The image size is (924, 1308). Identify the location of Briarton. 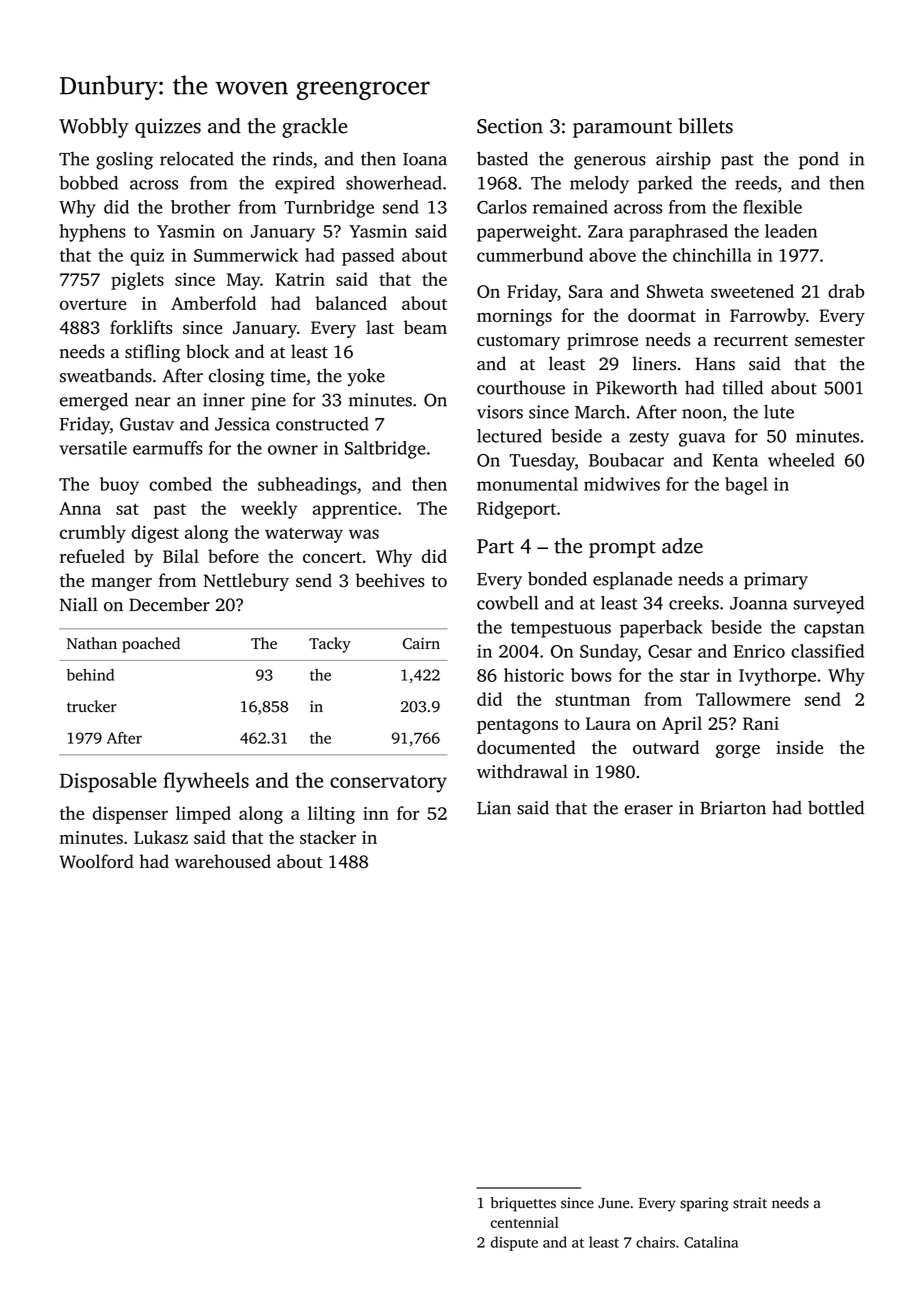
(733, 808).
